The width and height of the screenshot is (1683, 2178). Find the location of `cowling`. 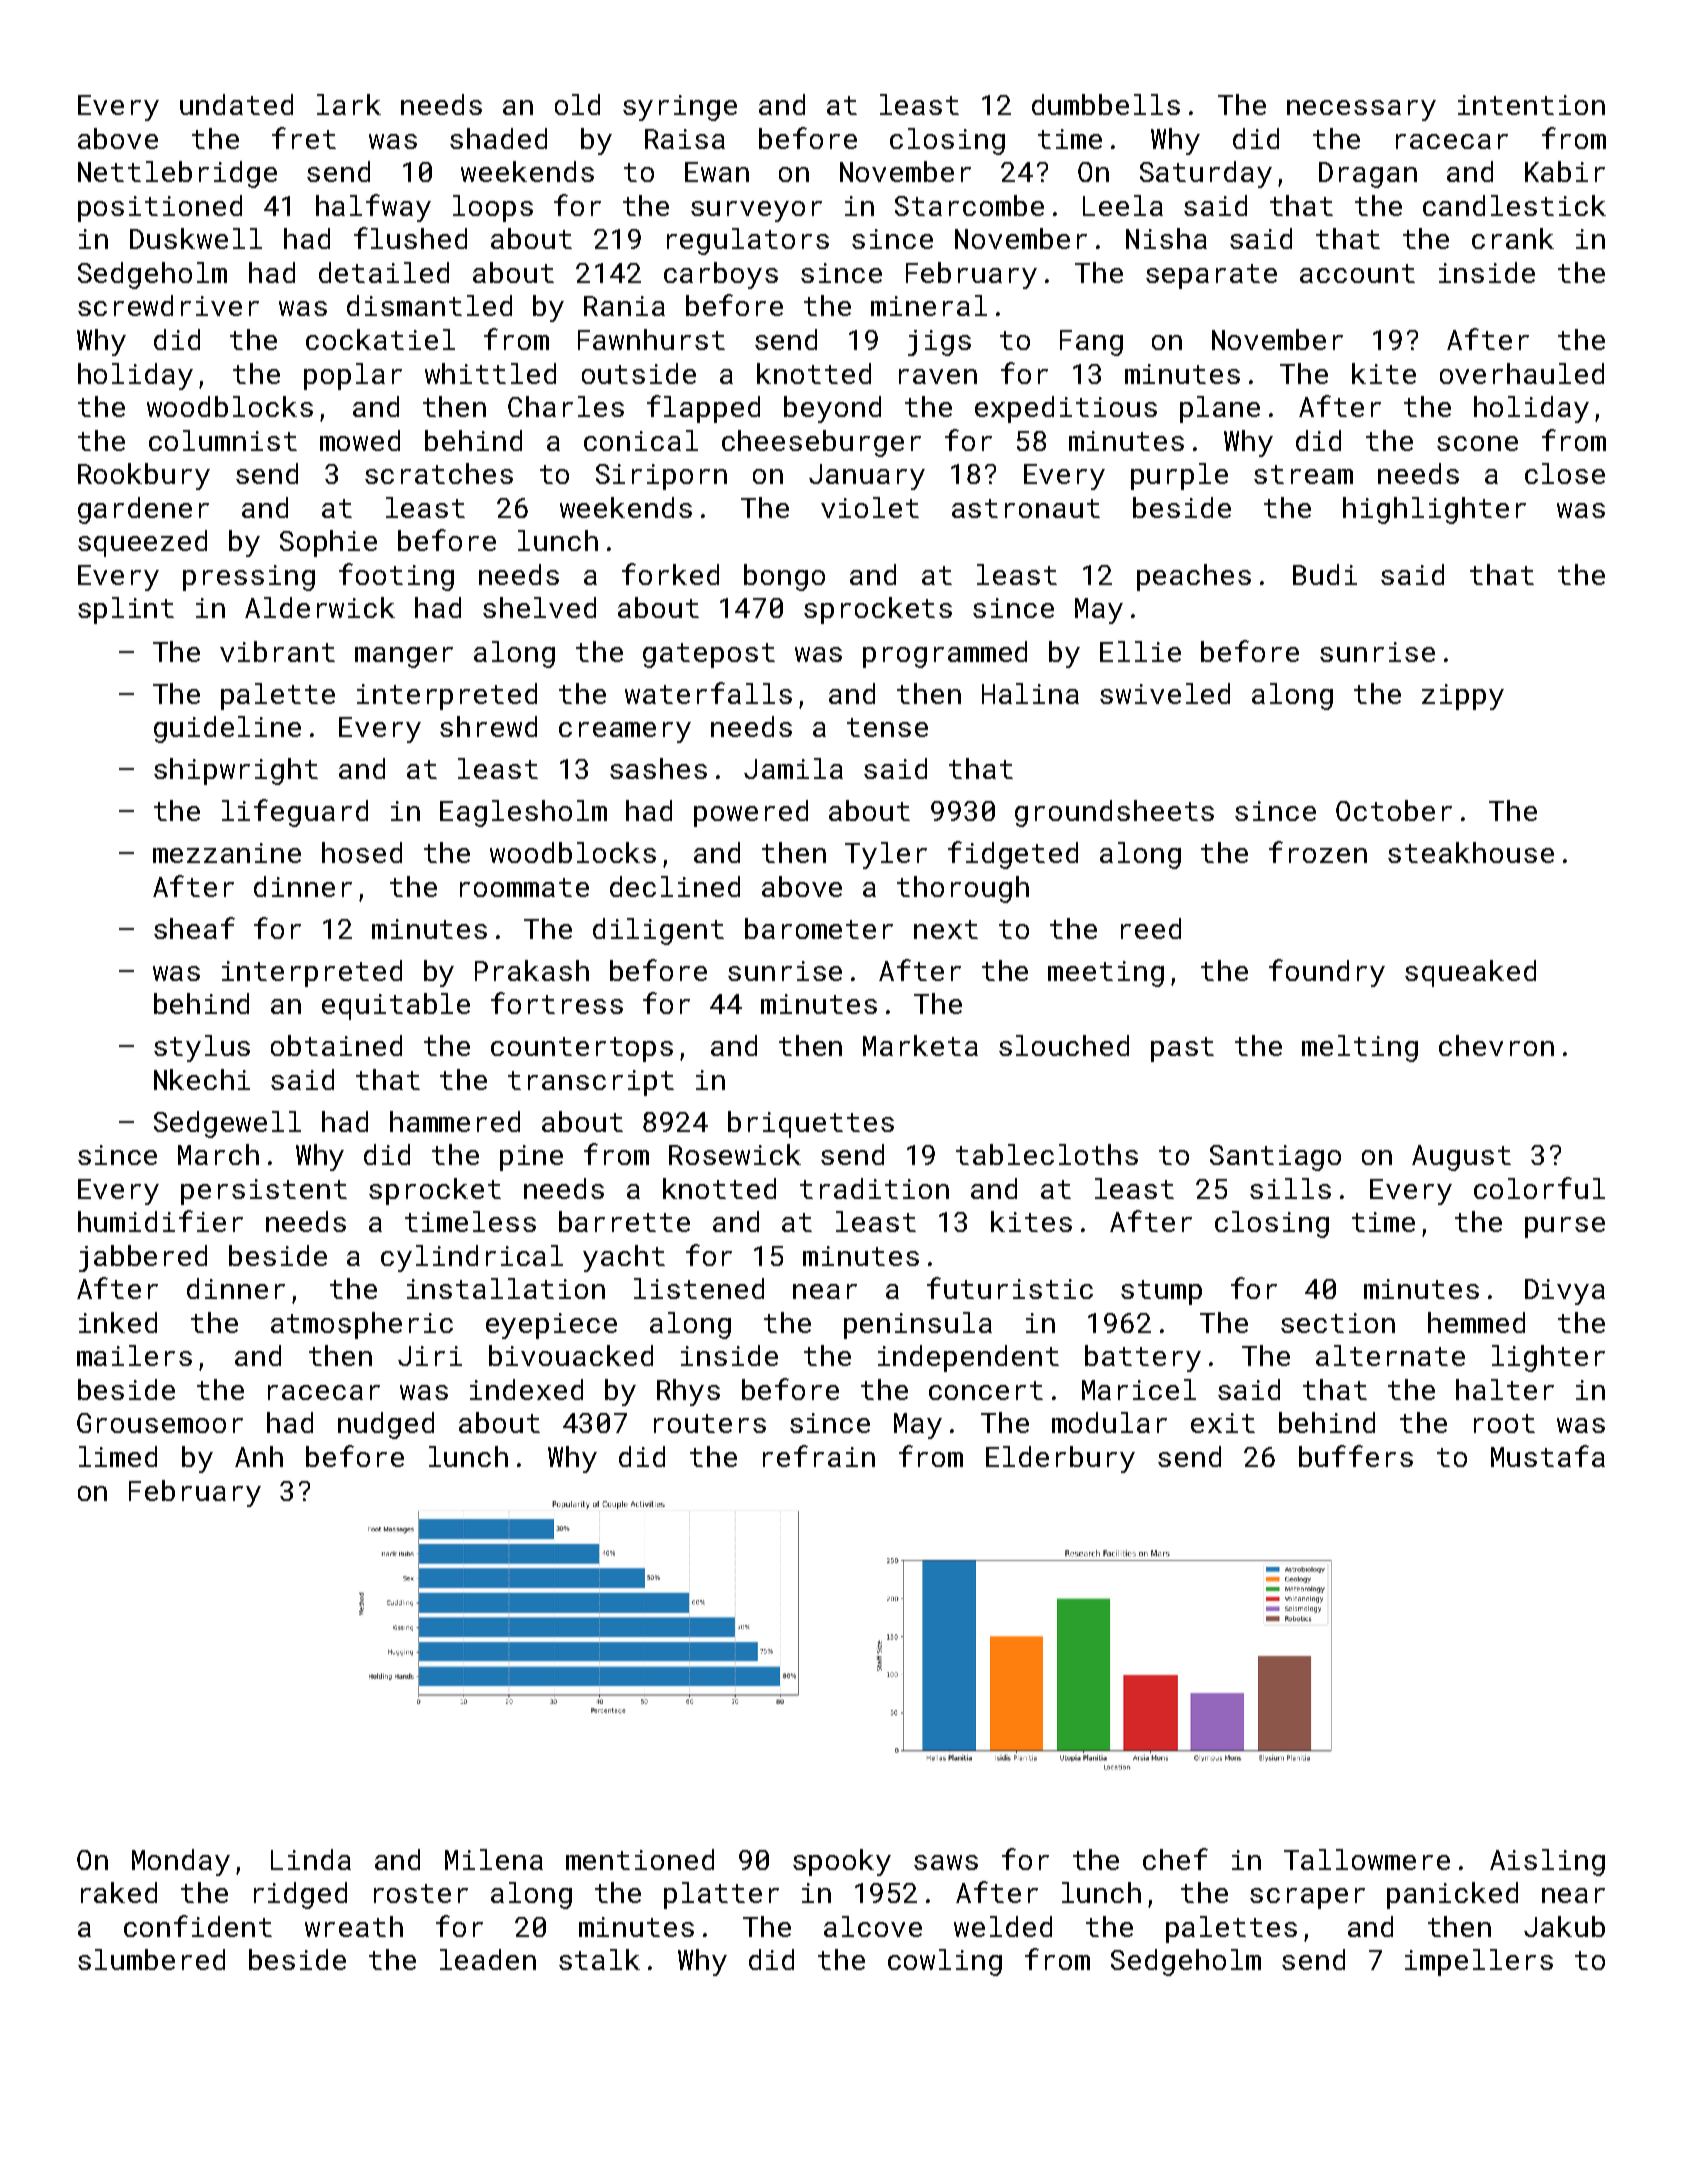

cowling is located at coordinates (945, 1962).
